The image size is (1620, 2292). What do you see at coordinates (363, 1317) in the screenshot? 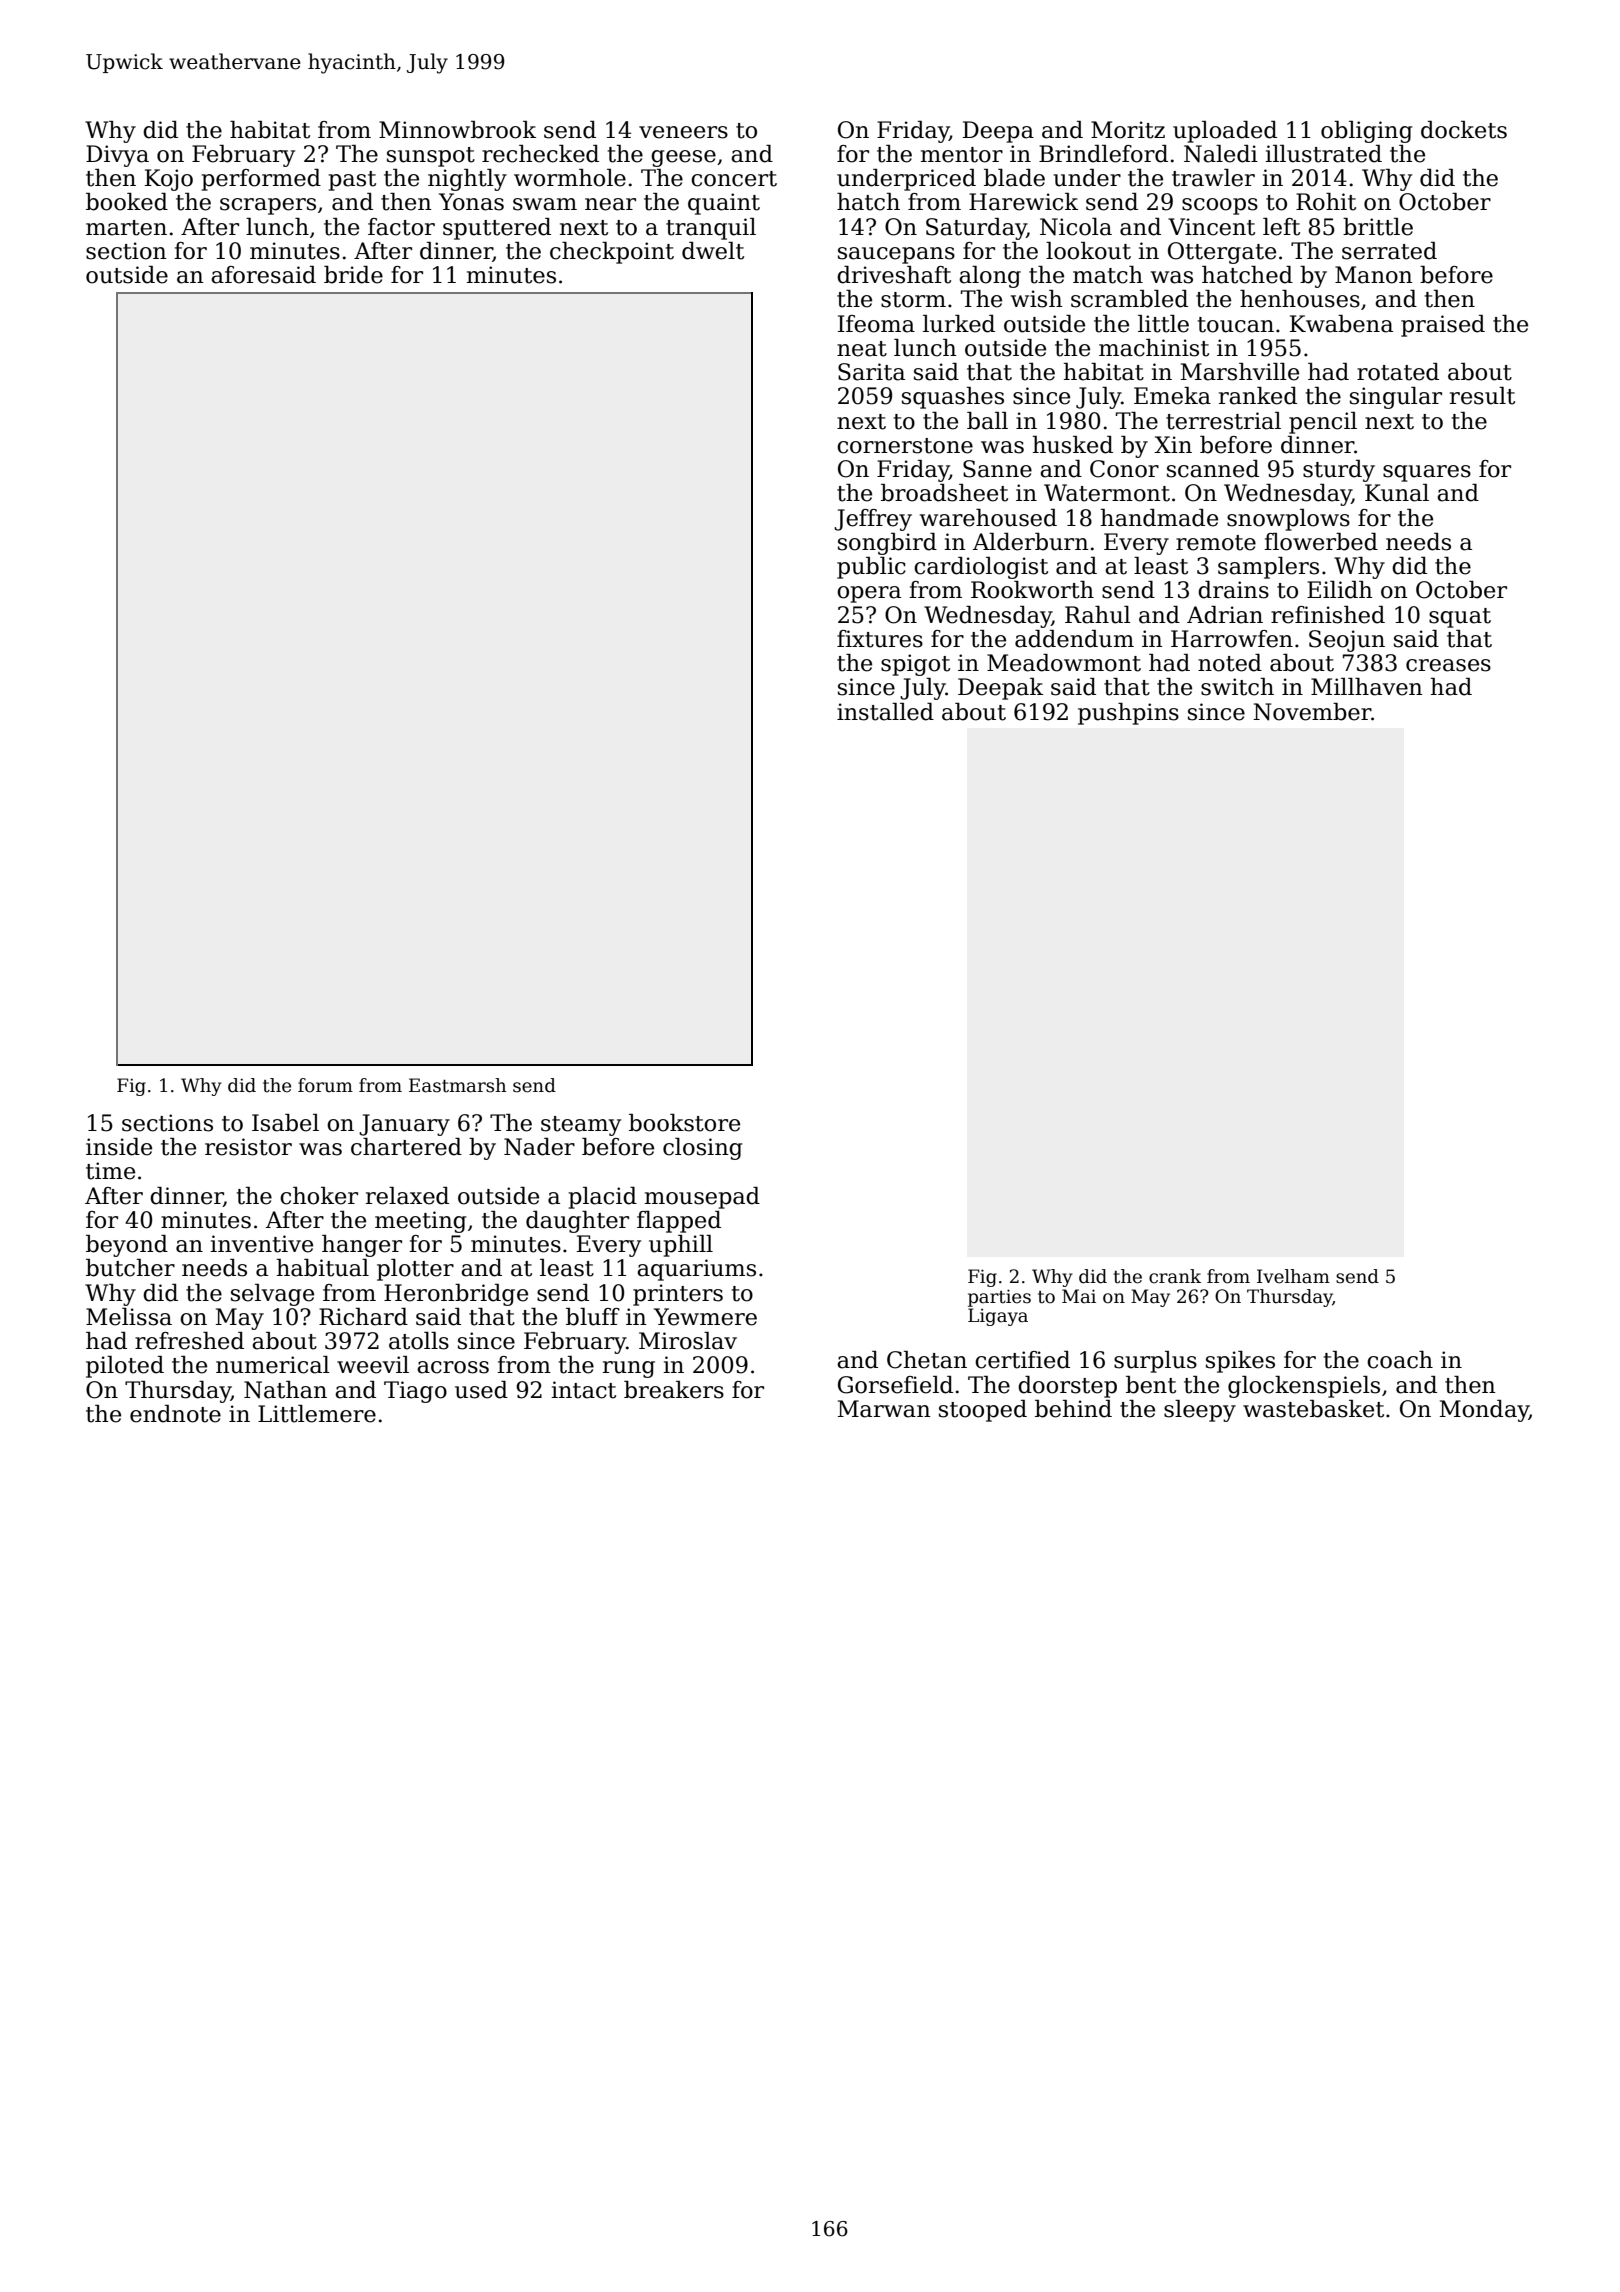
I see `Richard` at bounding box center [363, 1317].
